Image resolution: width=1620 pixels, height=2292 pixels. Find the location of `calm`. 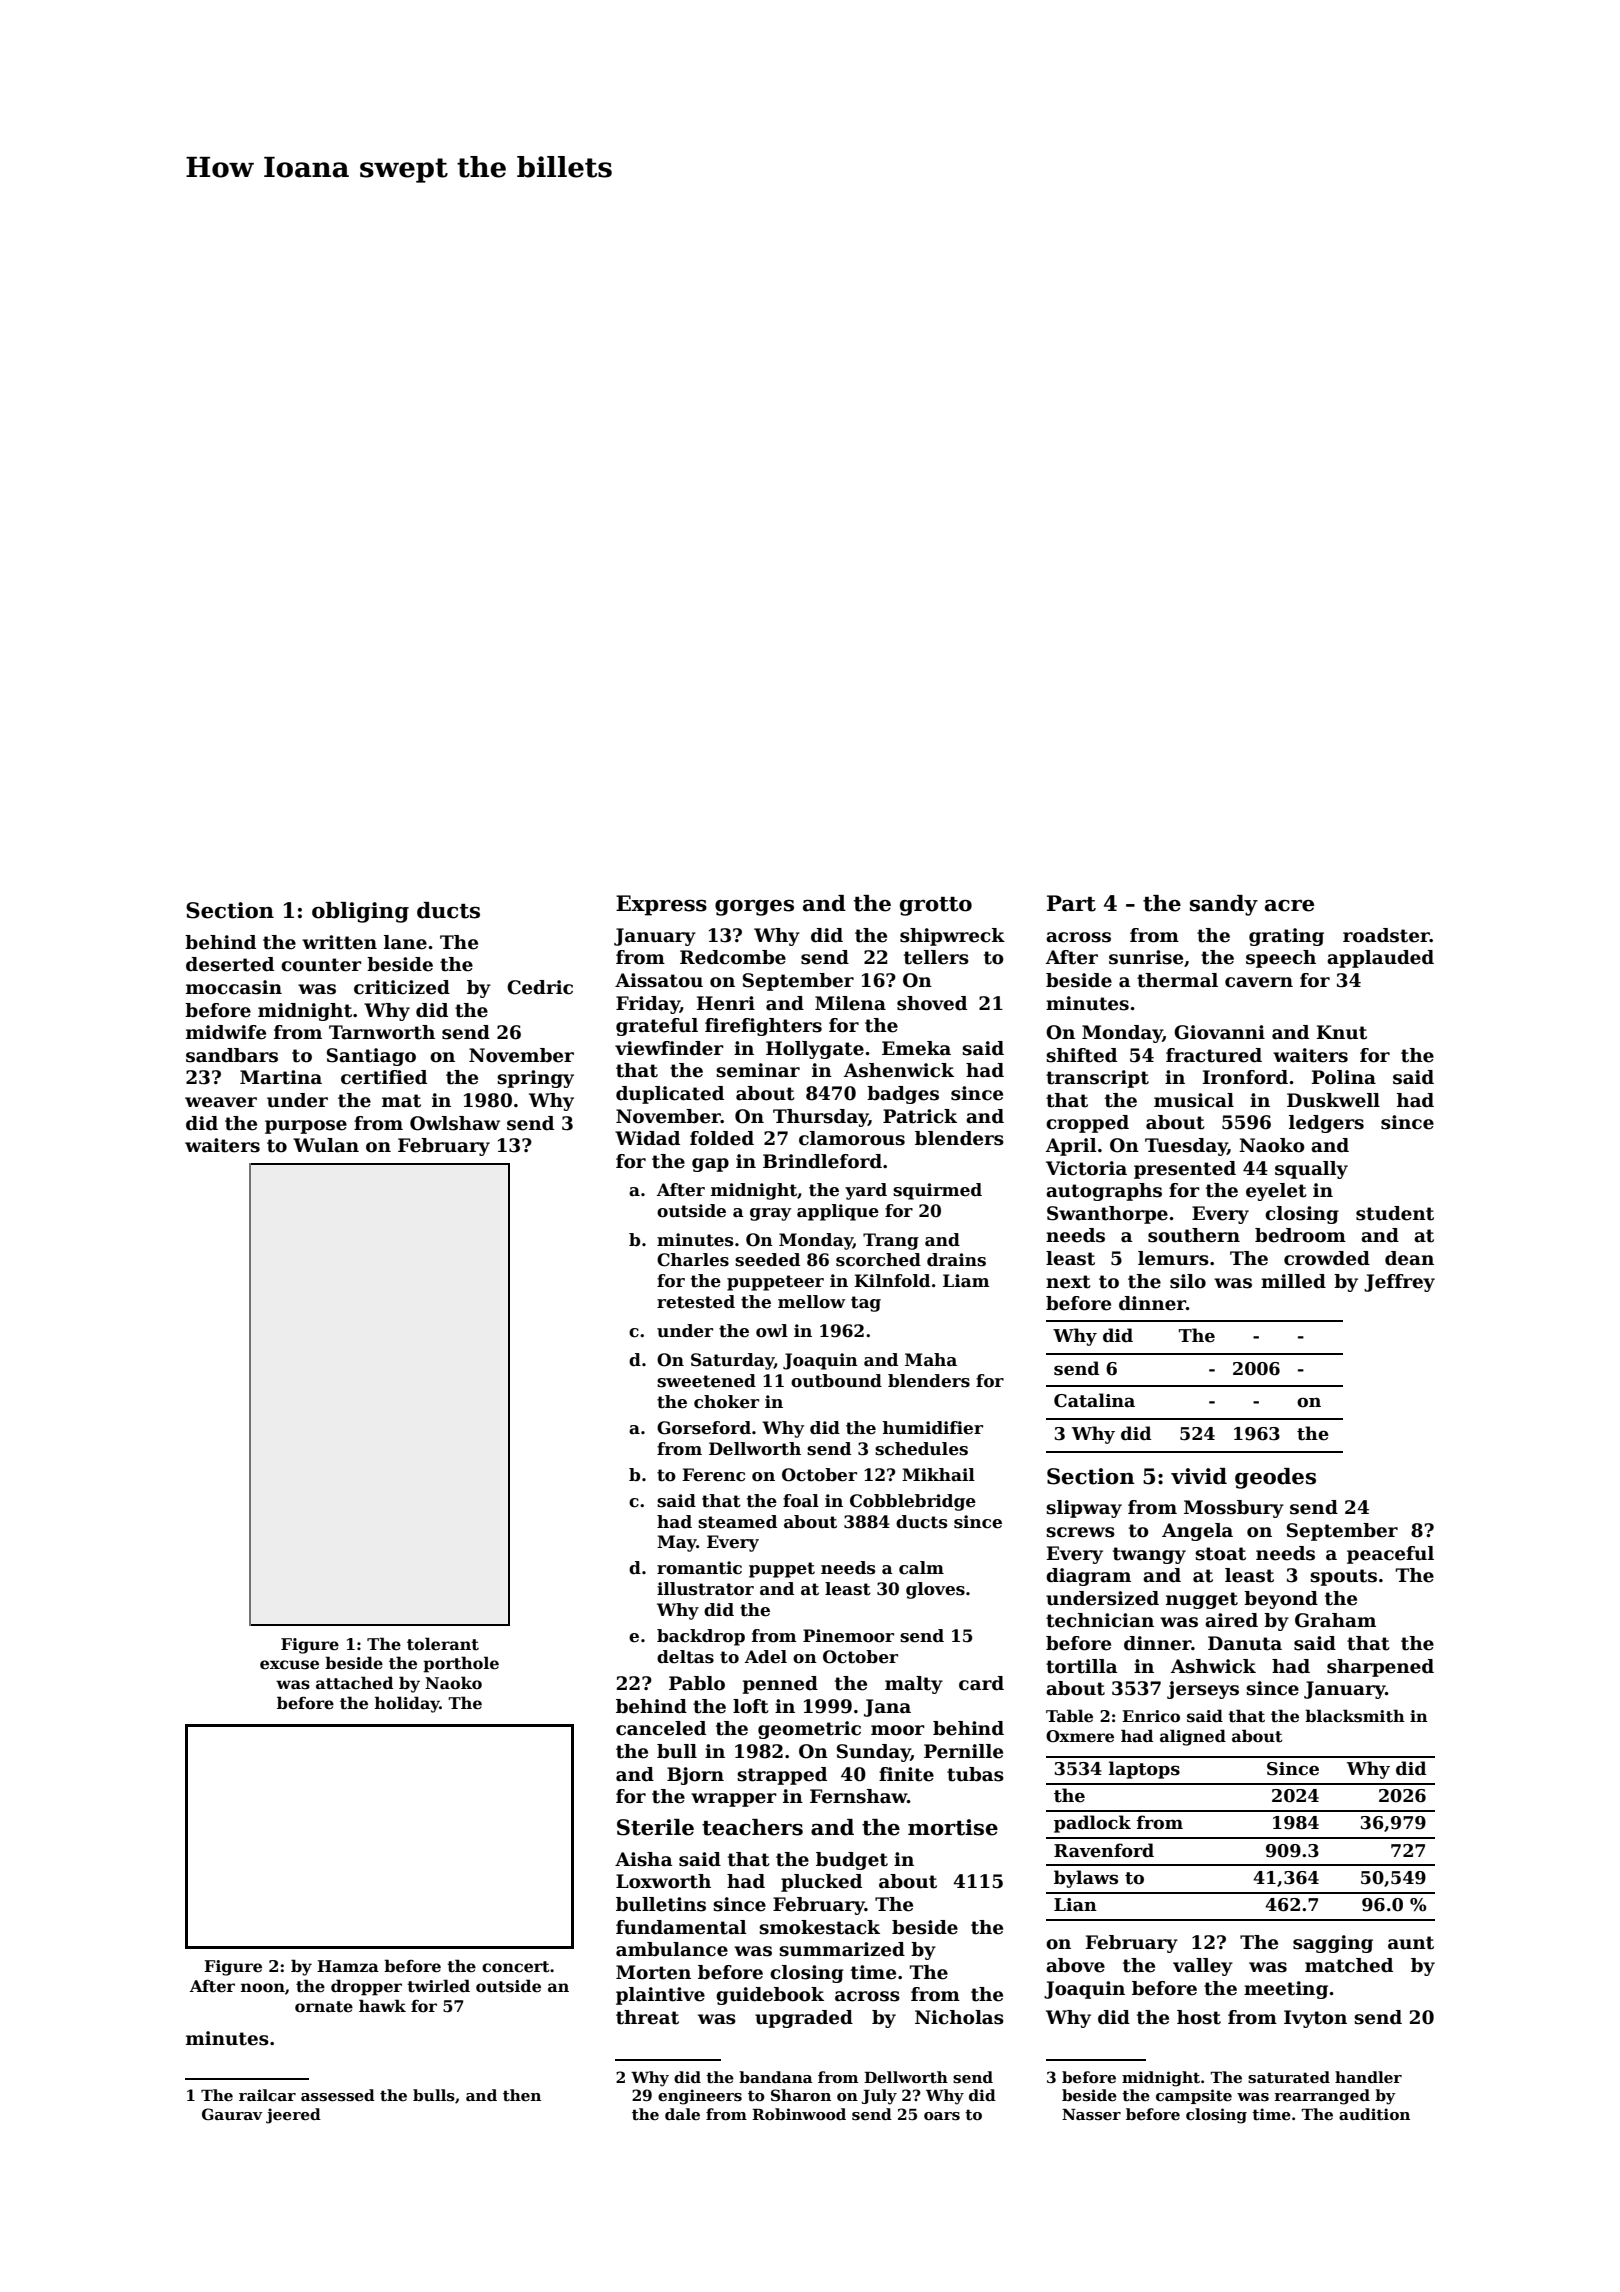

calm is located at coordinates (921, 1568).
